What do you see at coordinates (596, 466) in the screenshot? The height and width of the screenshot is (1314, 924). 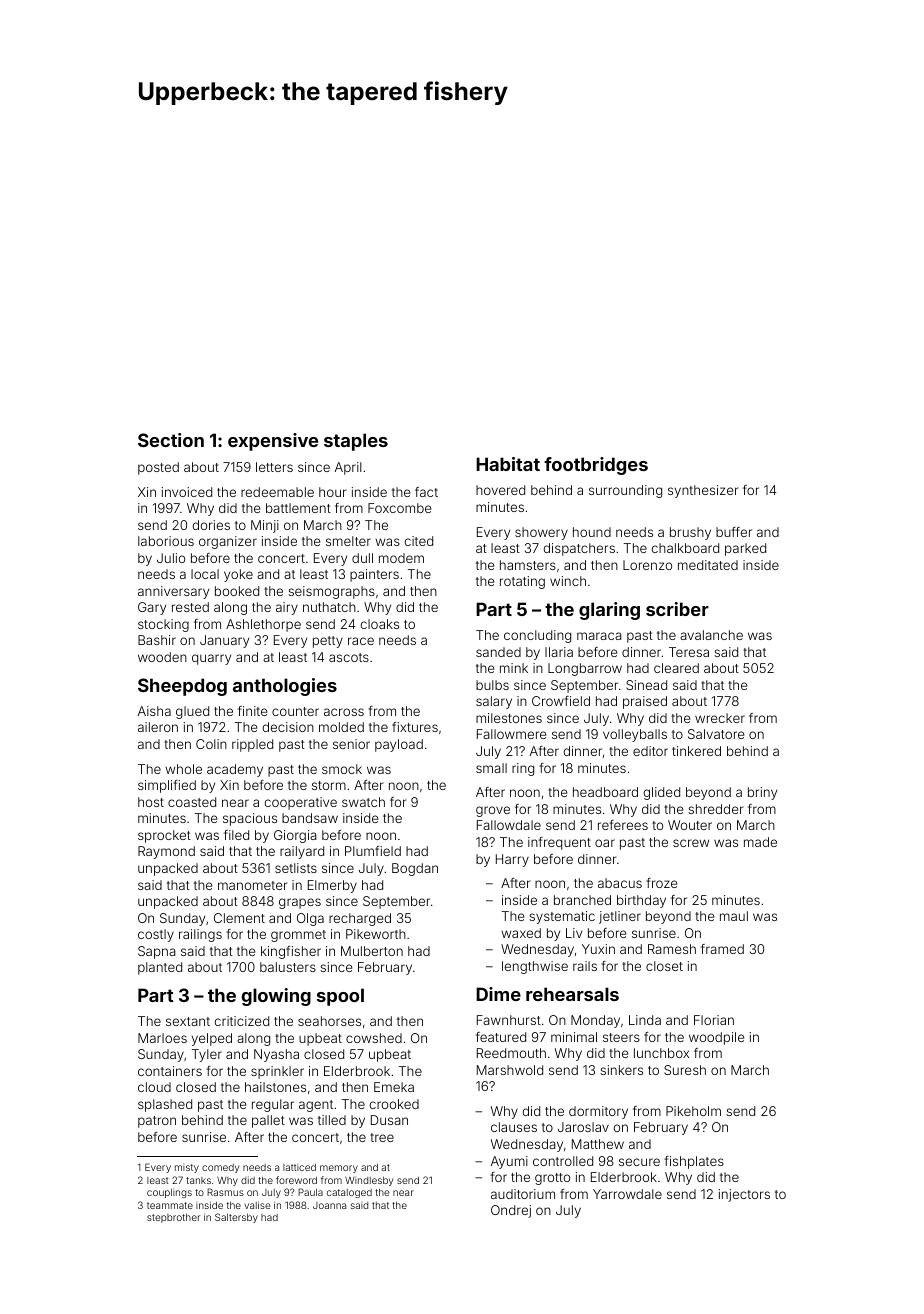 I see `footbridges` at bounding box center [596, 466].
